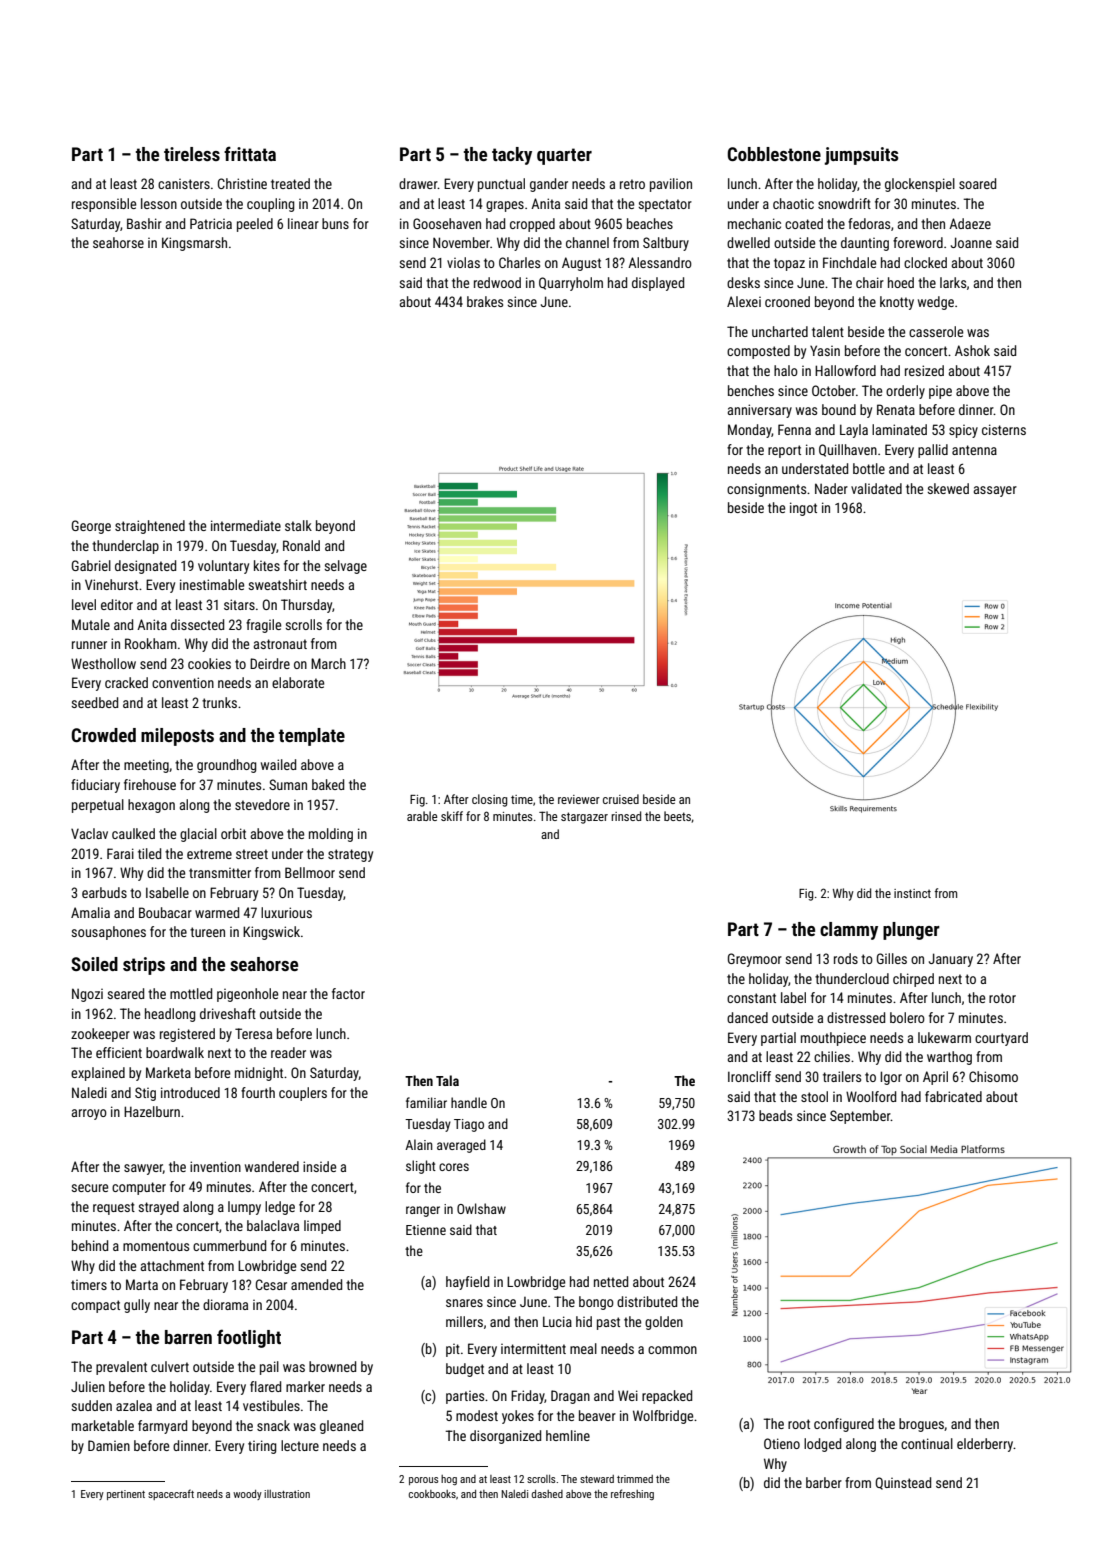 The image size is (1101, 1557). What do you see at coordinates (463, 262) in the document?
I see `violas` at bounding box center [463, 262].
